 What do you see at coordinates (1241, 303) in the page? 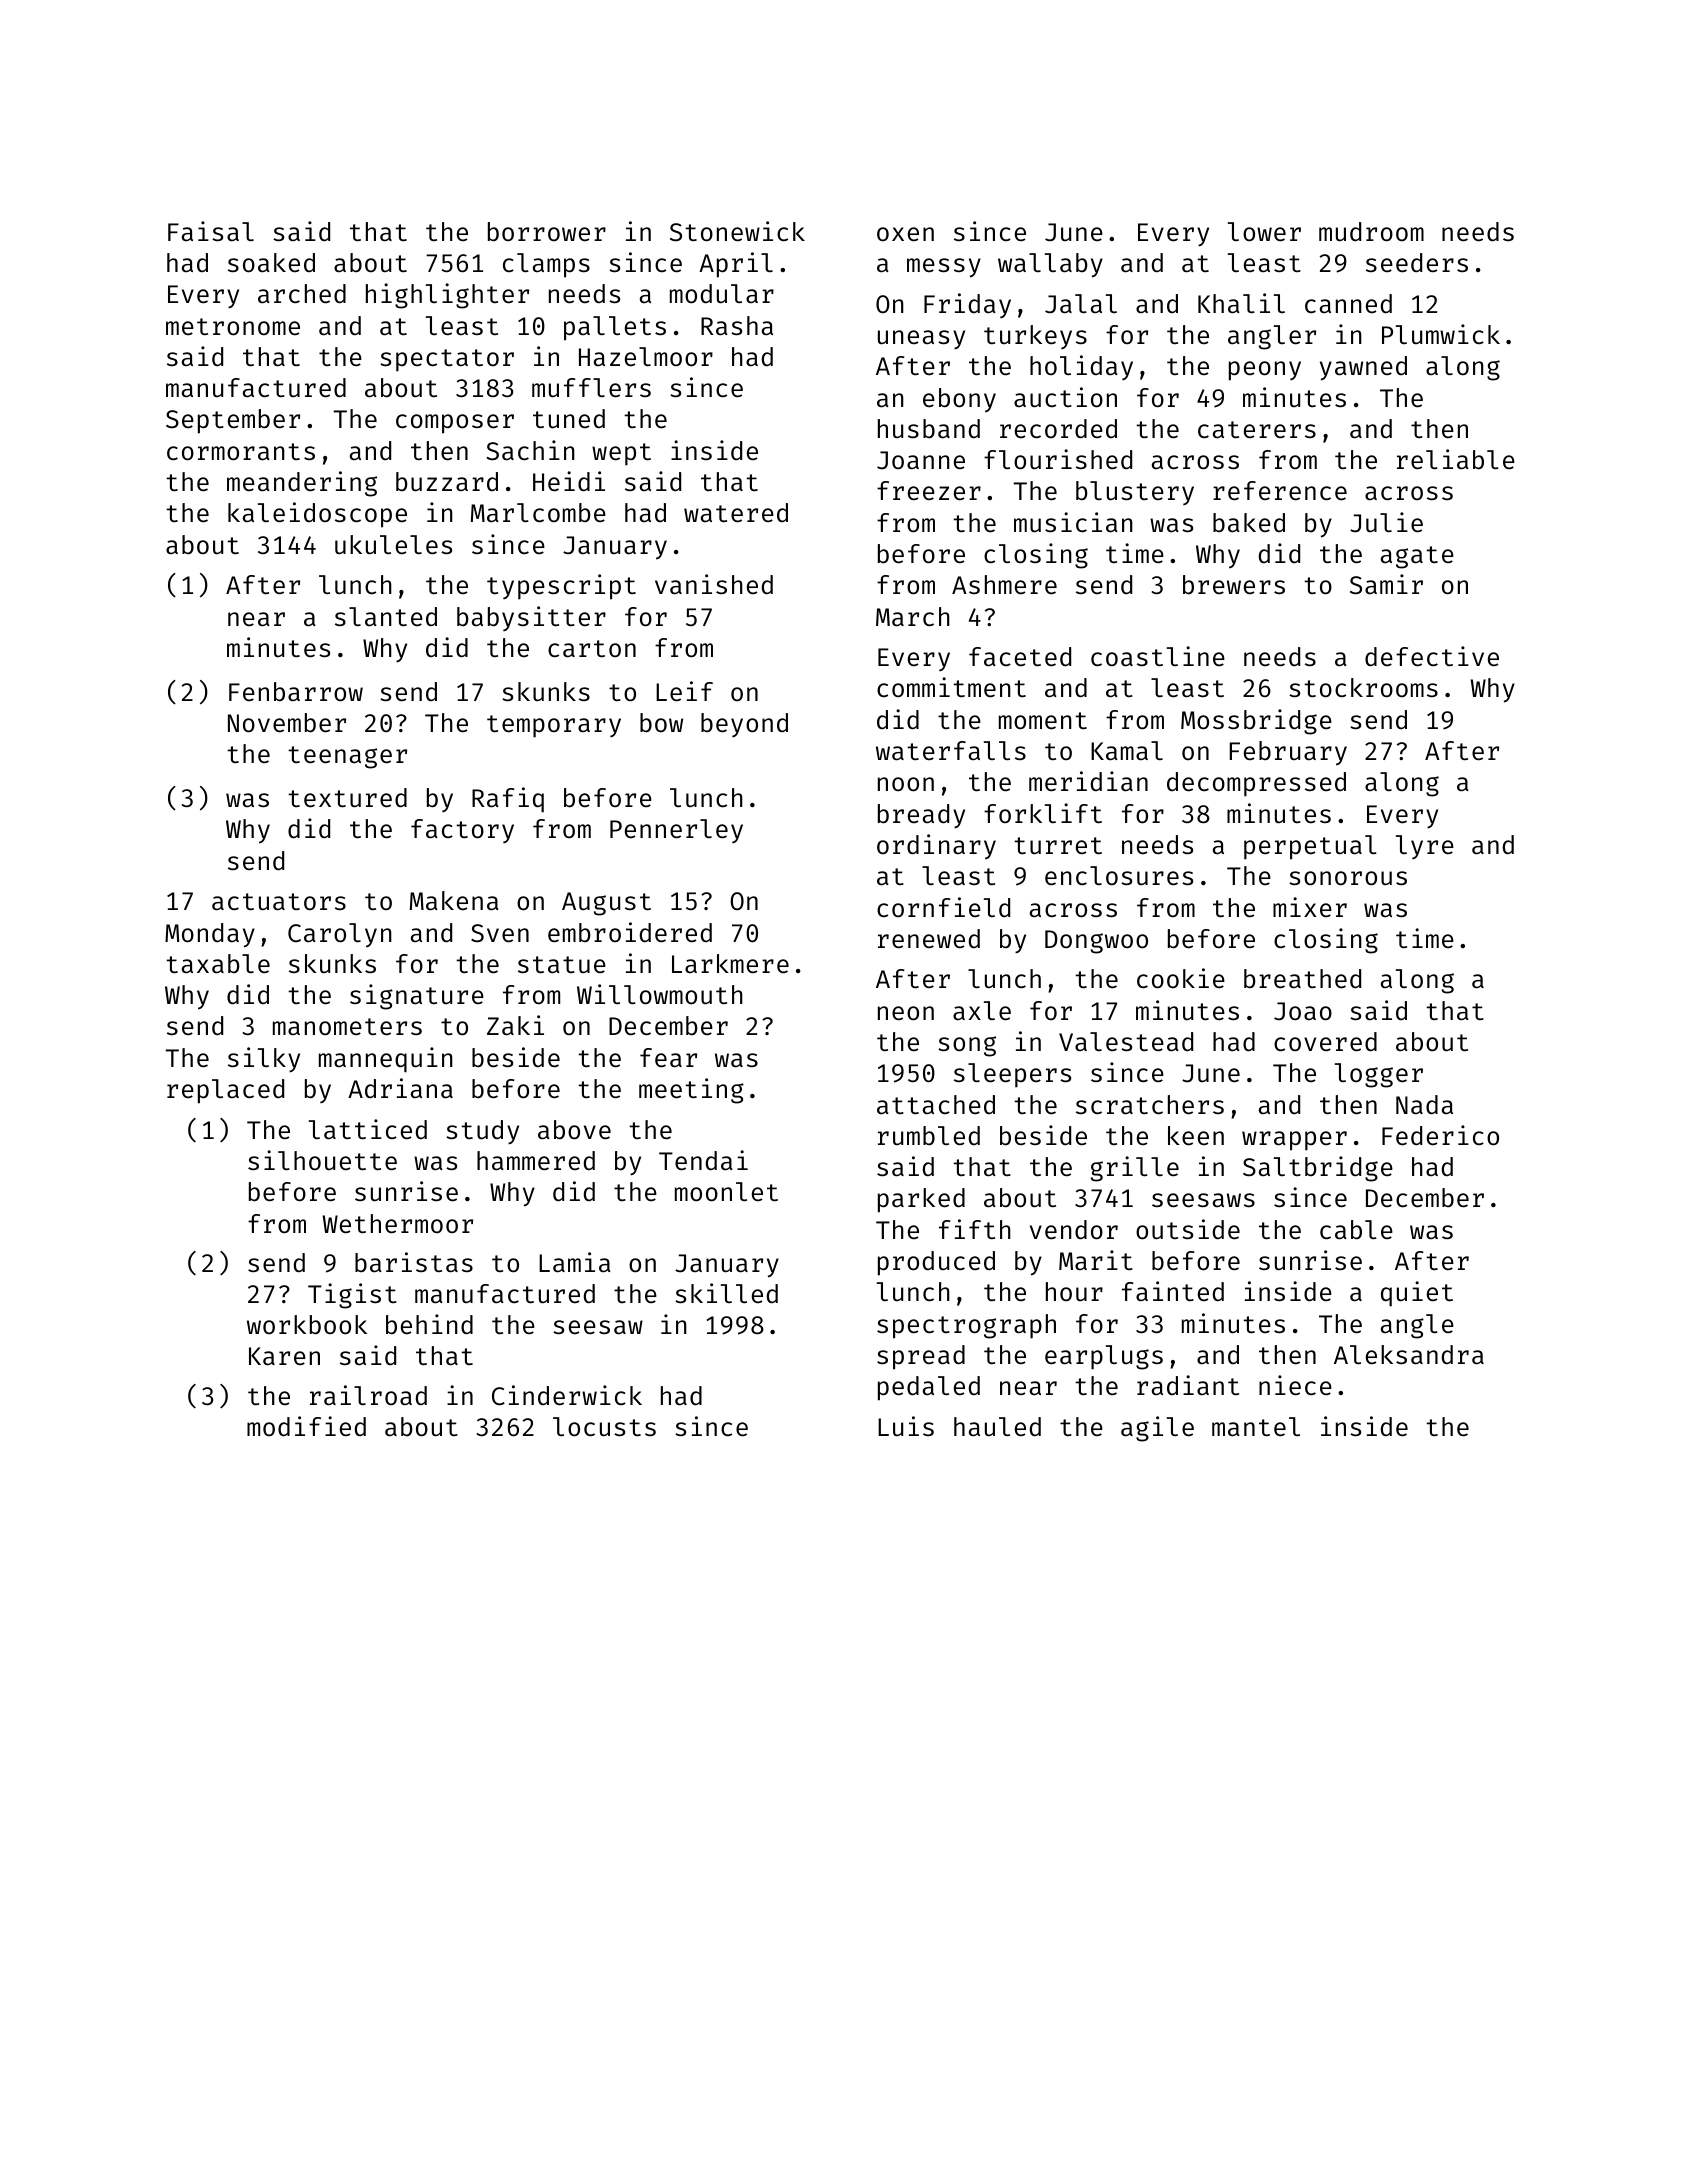
I see `Khalil` at bounding box center [1241, 303].
